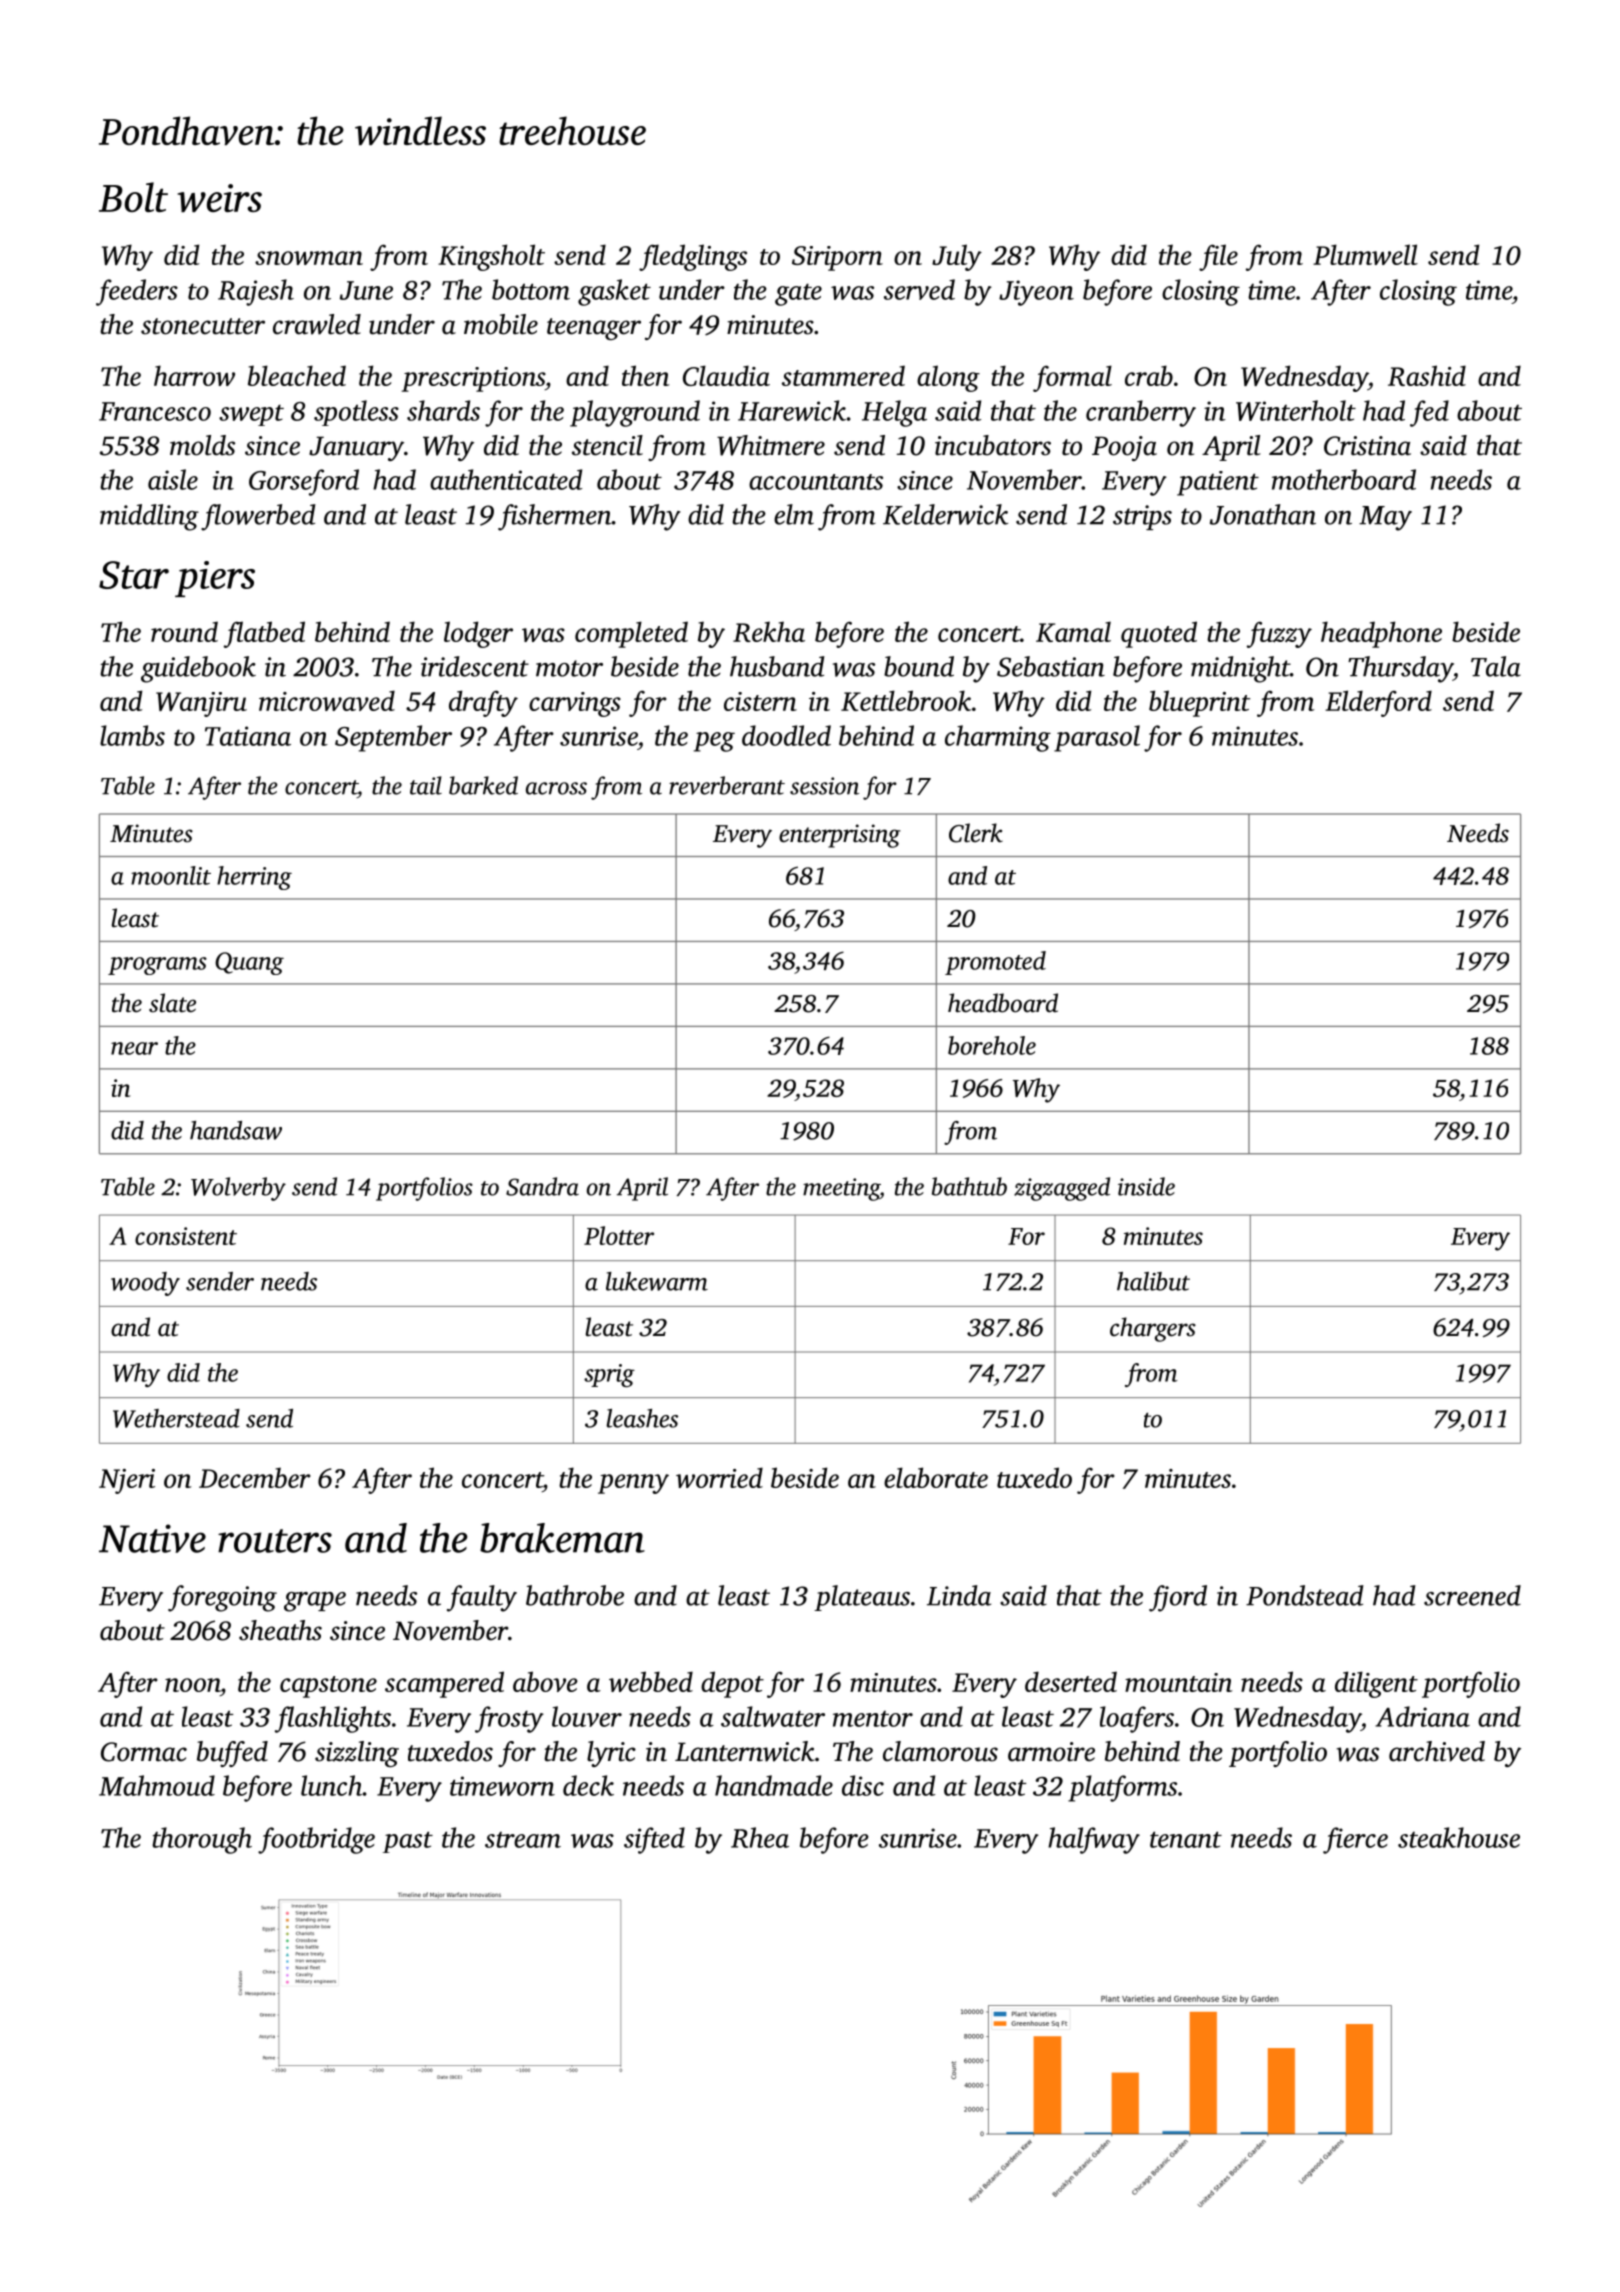 The image size is (1620, 2292). Describe the element at coordinates (222, 1598) in the screenshot. I see `foregoing` at that location.
